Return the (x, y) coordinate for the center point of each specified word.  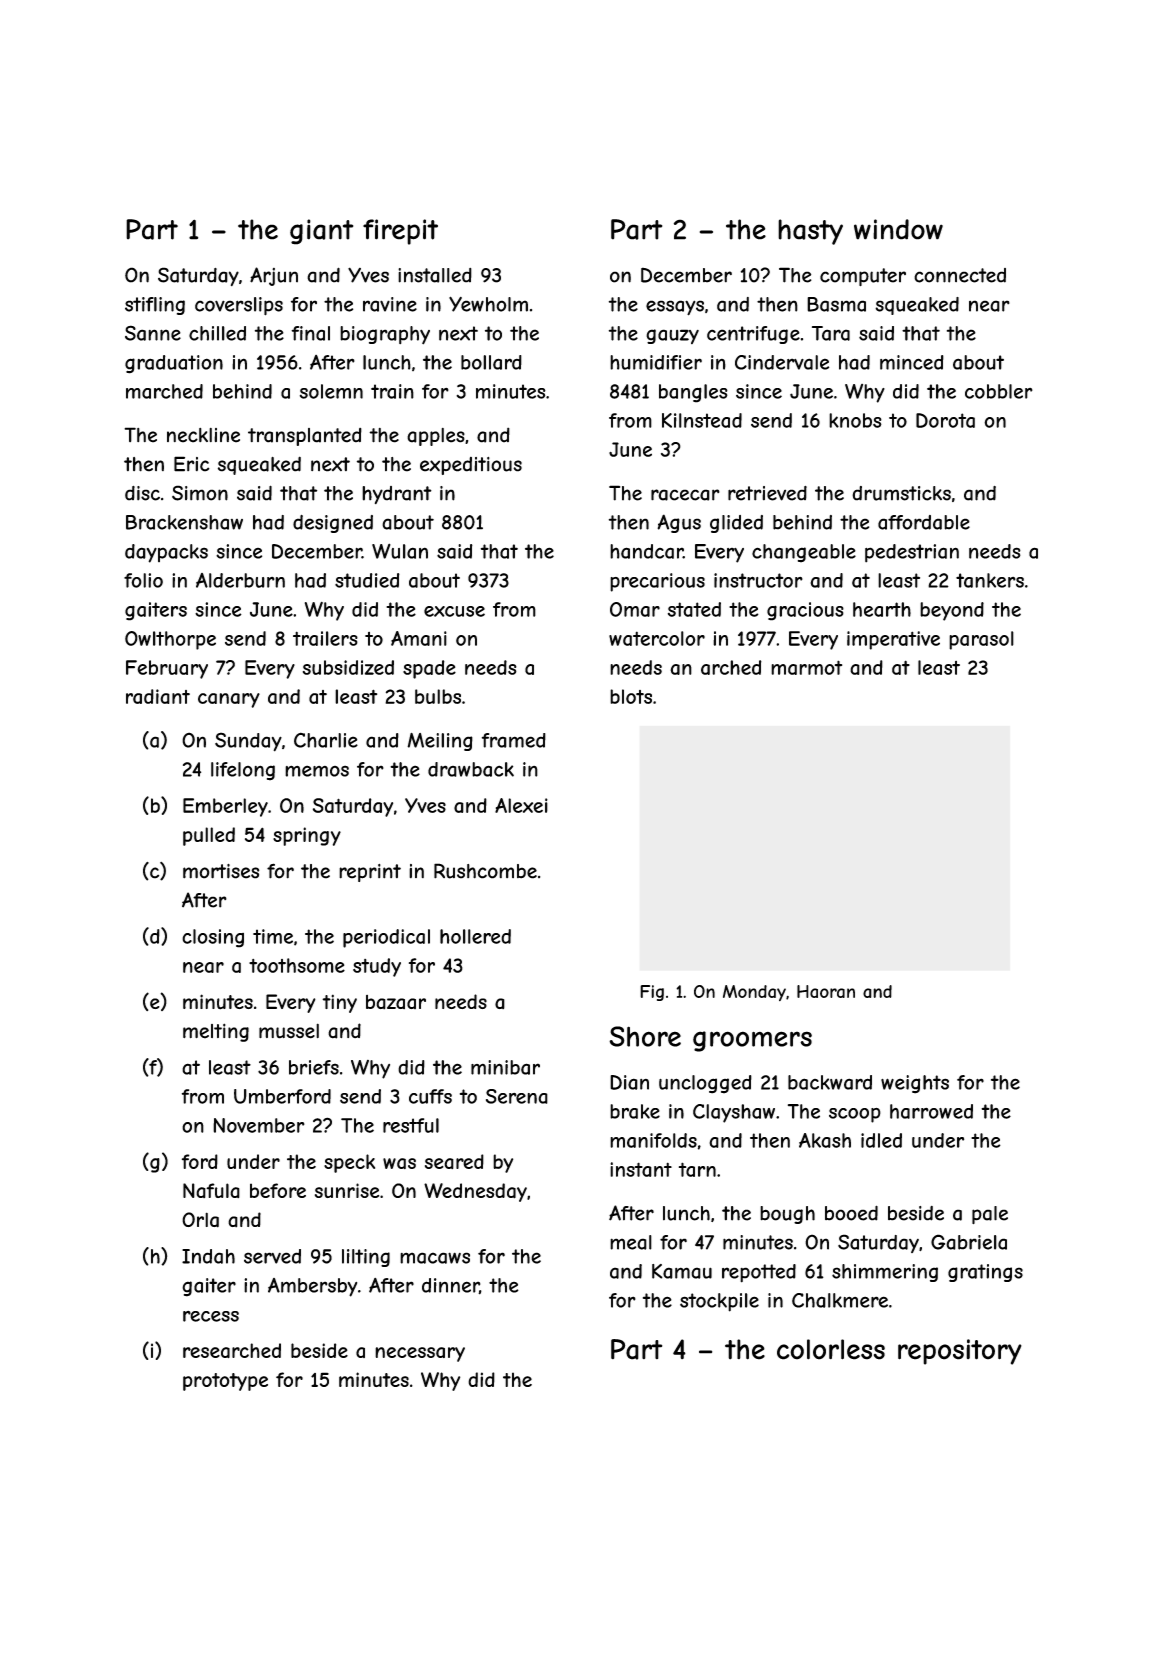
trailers (325, 638)
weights (915, 1084)
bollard (491, 362)
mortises (221, 871)
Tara (831, 333)
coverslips (239, 306)
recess (211, 1316)
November (259, 1125)
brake (635, 1111)
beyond (952, 611)
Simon (200, 493)
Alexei (521, 805)
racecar (685, 495)
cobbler (999, 391)
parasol (981, 640)
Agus (679, 523)
